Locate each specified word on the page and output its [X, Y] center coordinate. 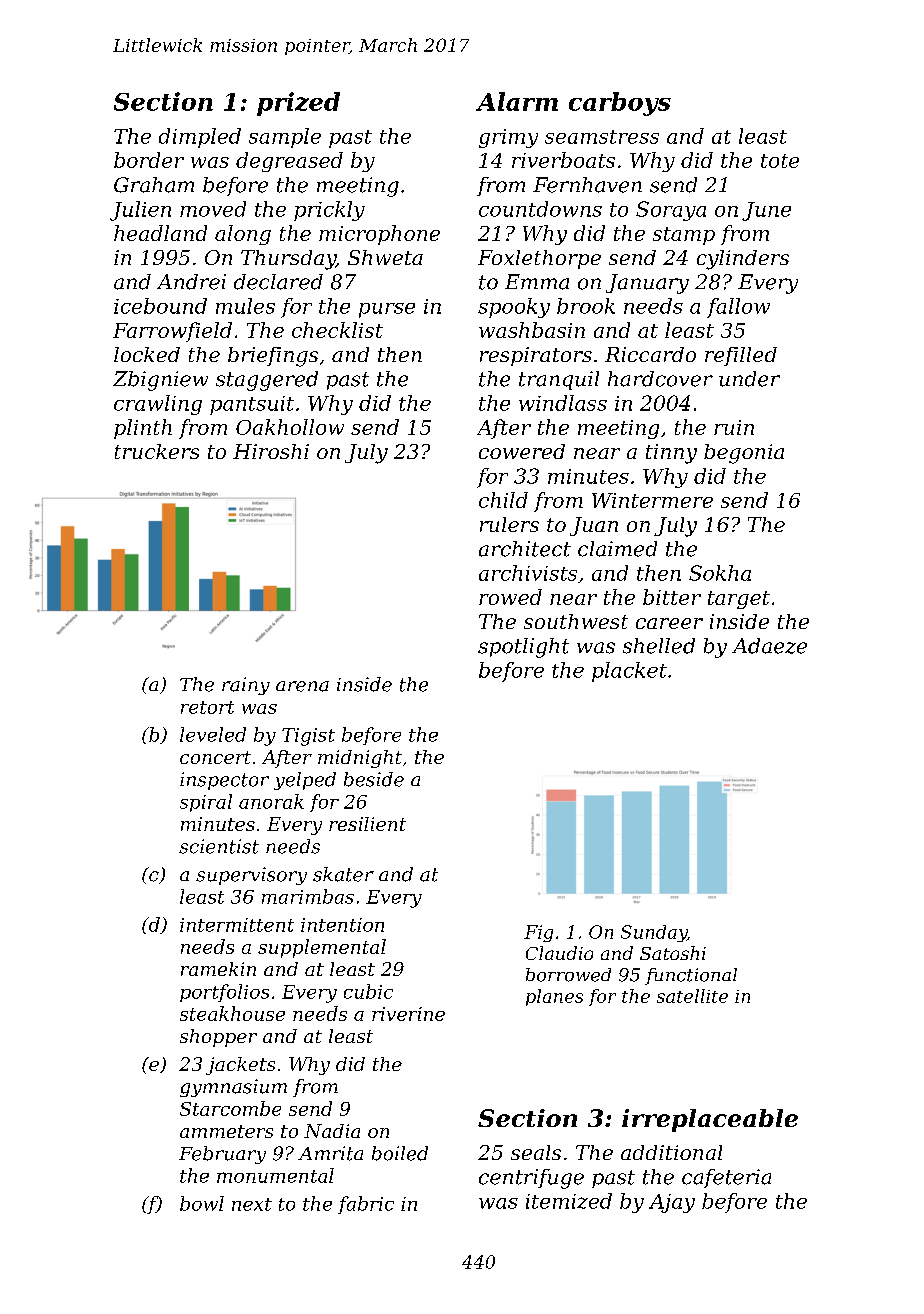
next [252, 1204]
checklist [337, 330]
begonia [744, 454]
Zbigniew [160, 381]
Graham [154, 185]
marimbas [308, 896]
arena [302, 686]
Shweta [385, 257]
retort [207, 707]
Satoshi [673, 953]
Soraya [671, 211]
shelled [659, 646]
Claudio [559, 953]
